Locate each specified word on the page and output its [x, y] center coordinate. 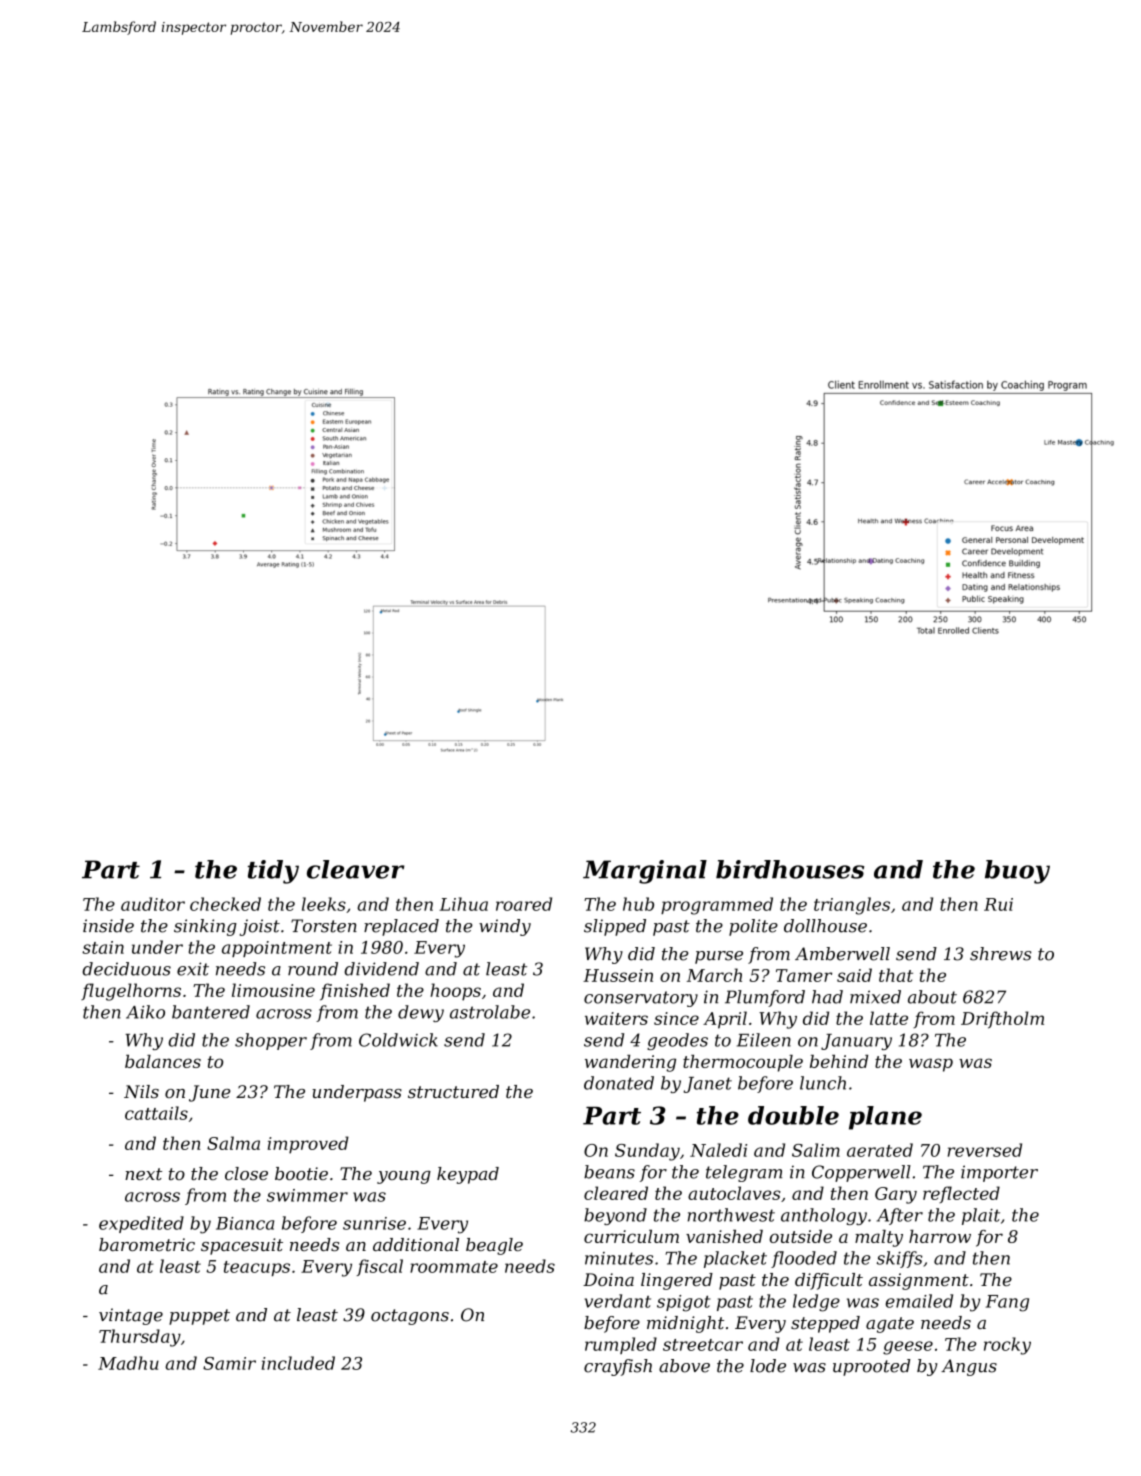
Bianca [245, 1223]
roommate [454, 1267]
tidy [273, 872]
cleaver [356, 869]
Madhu [128, 1363]
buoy [1017, 872]
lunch [823, 1083]
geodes [677, 1041]
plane [885, 1118]
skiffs [900, 1259]
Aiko [145, 1012]
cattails [156, 1113]
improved [308, 1145]
